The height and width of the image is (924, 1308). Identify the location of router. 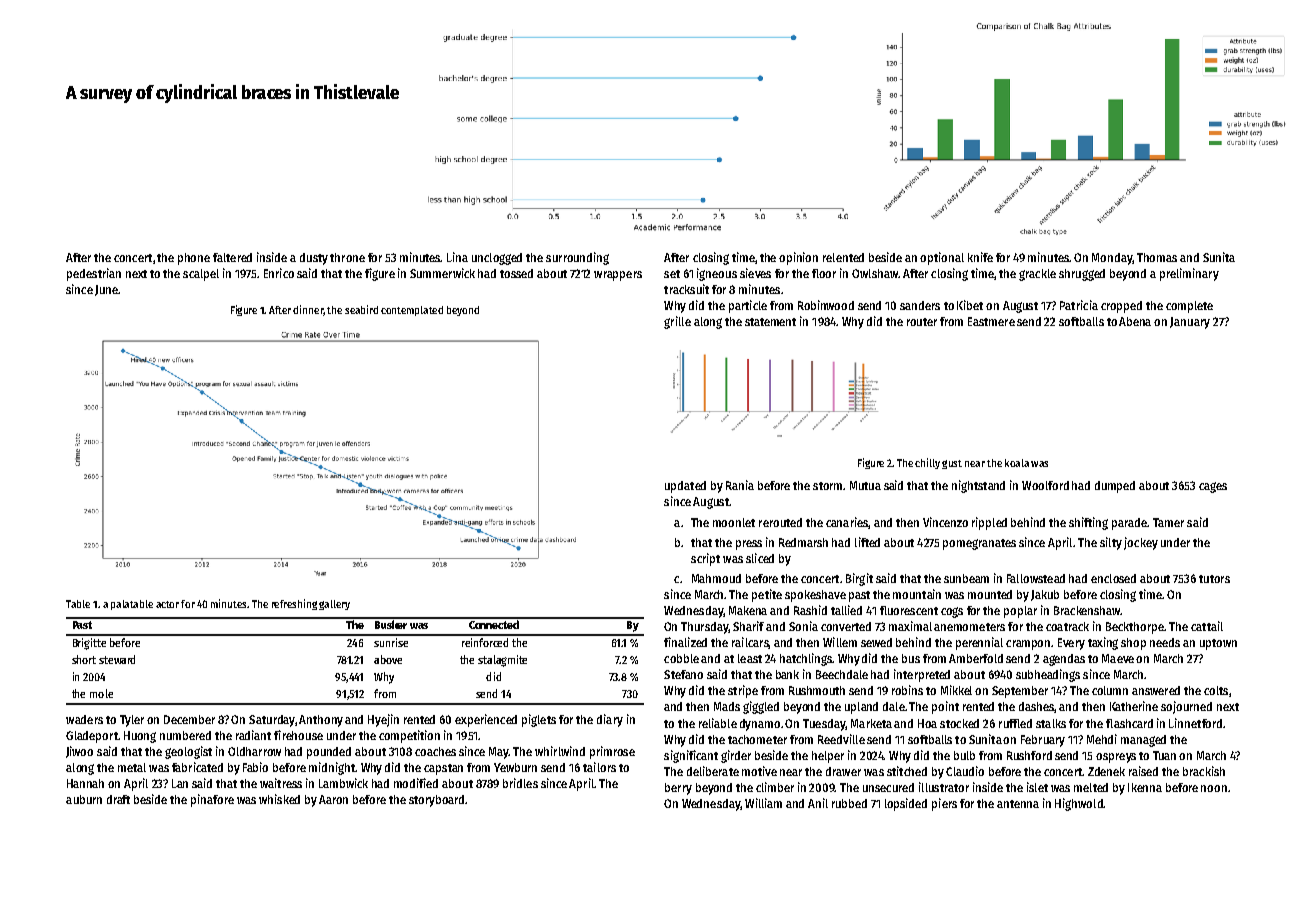
(922, 322).
